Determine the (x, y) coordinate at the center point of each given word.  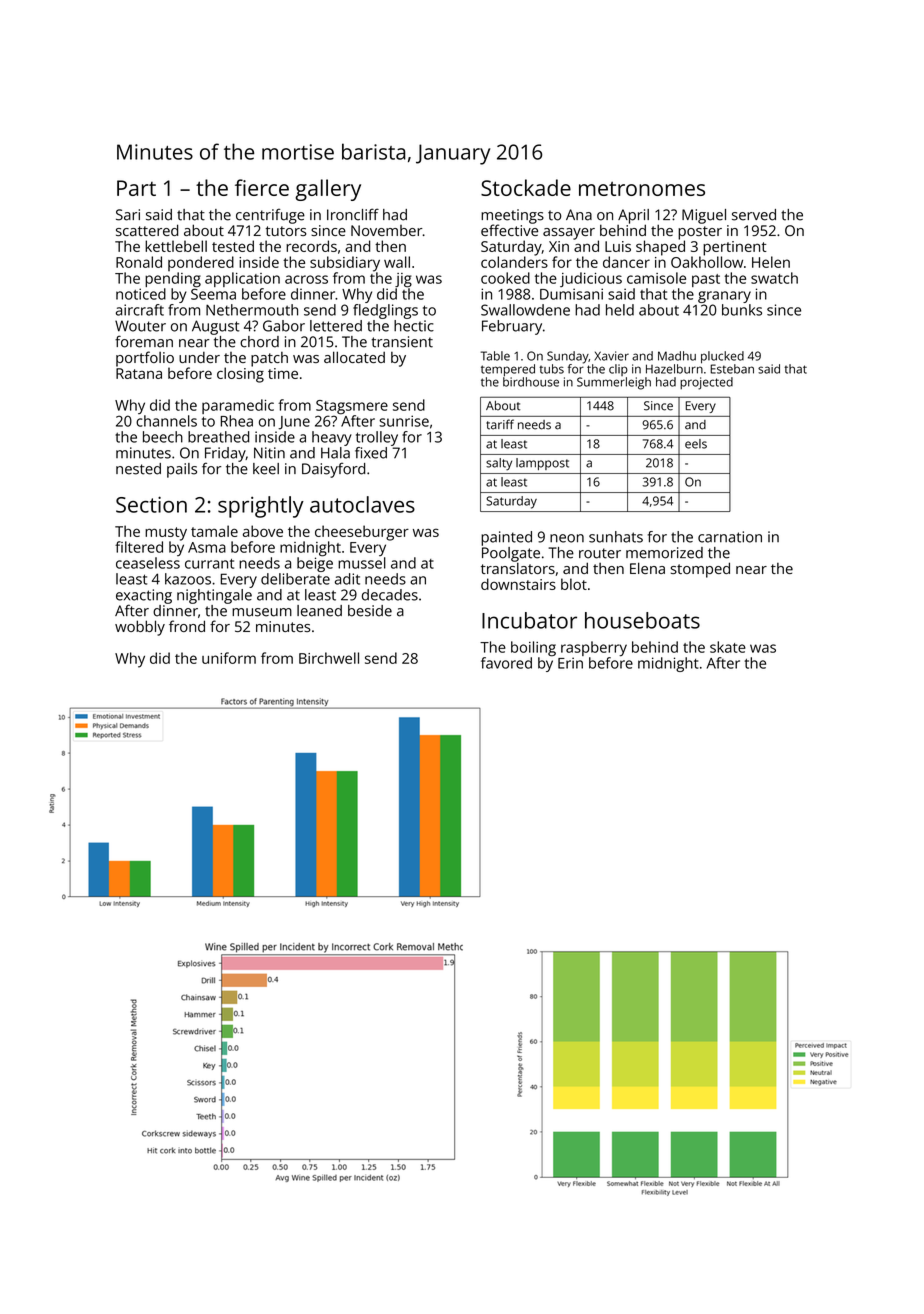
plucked (722, 357)
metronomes (642, 189)
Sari (128, 215)
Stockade (526, 187)
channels (166, 421)
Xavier (611, 356)
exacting (144, 596)
